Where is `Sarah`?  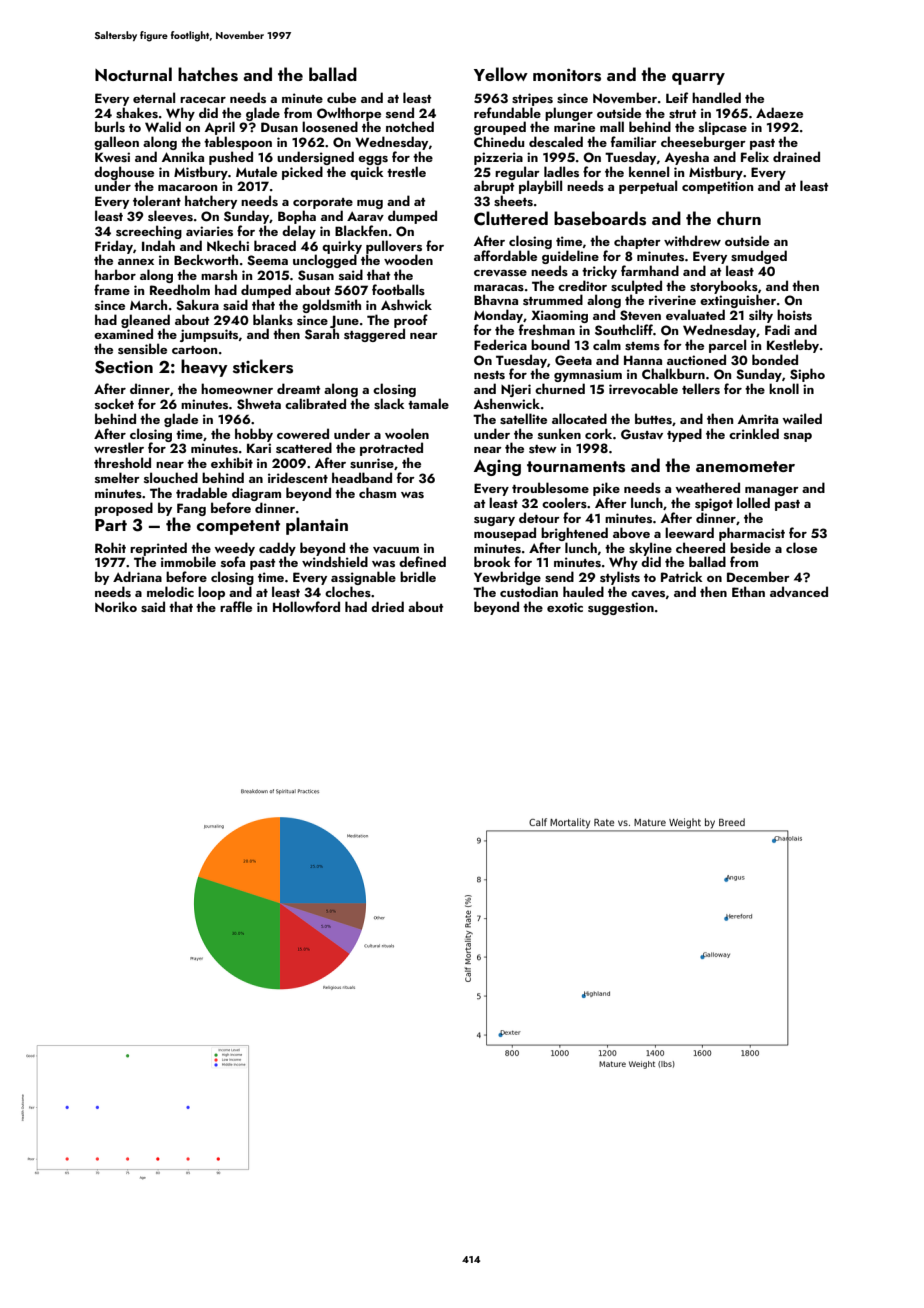
Sarah is located at coordinates (322, 334).
